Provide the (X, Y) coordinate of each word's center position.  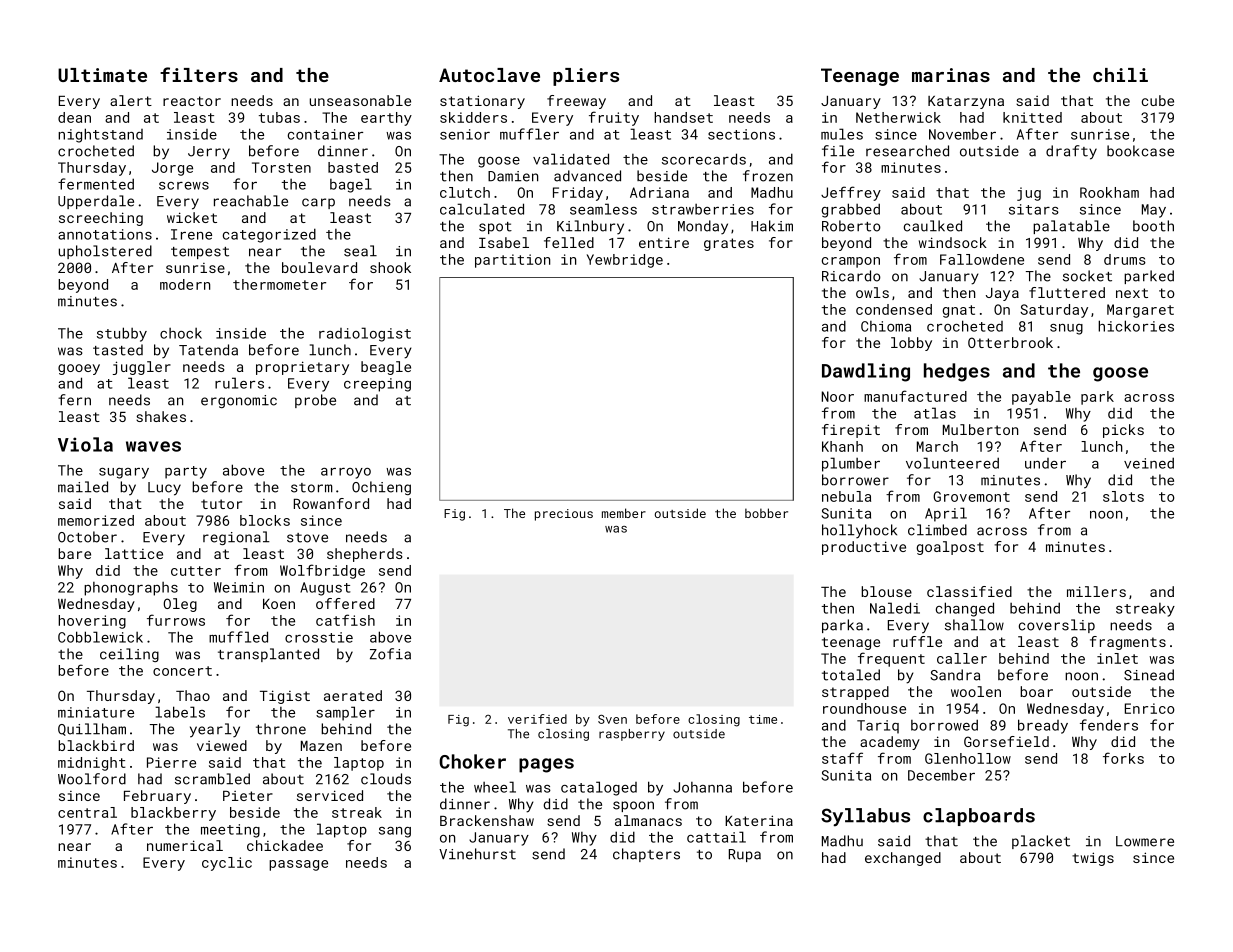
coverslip (1057, 626)
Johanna (702, 787)
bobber (766, 513)
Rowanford (331, 503)
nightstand (100, 135)
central (87, 812)
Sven (612, 719)
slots (1123, 496)
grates (729, 244)
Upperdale (96, 202)
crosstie (319, 637)
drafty (1071, 152)
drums (1125, 259)
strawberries (703, 209)
